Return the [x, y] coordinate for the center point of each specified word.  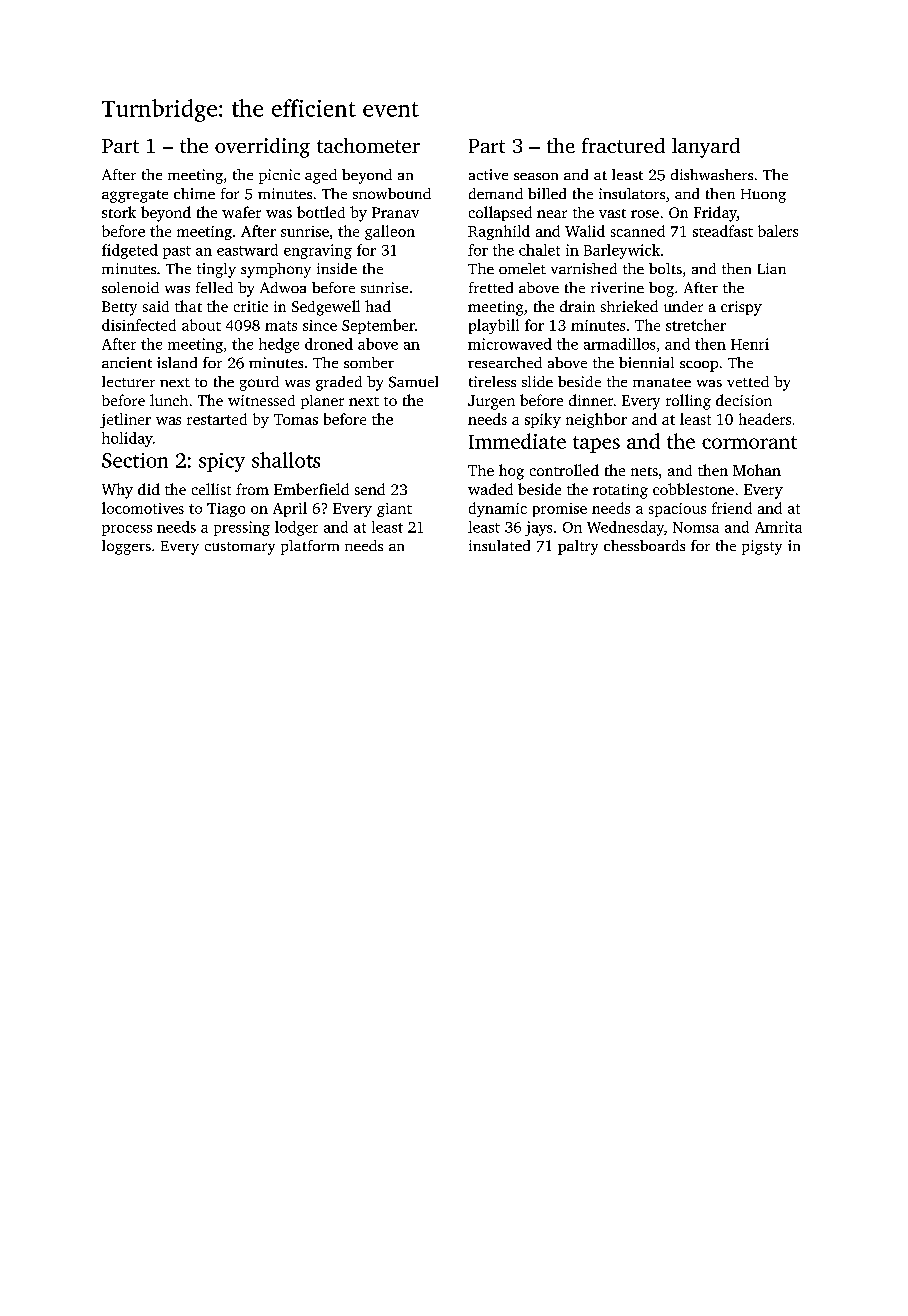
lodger [296, 528]
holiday [127, 439]
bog [661, 289]
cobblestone [693, 489]
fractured [623, 145]
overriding [262, 148]
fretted [491, 287]
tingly [216, 270]
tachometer [368, 145]
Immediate [517, 441]
